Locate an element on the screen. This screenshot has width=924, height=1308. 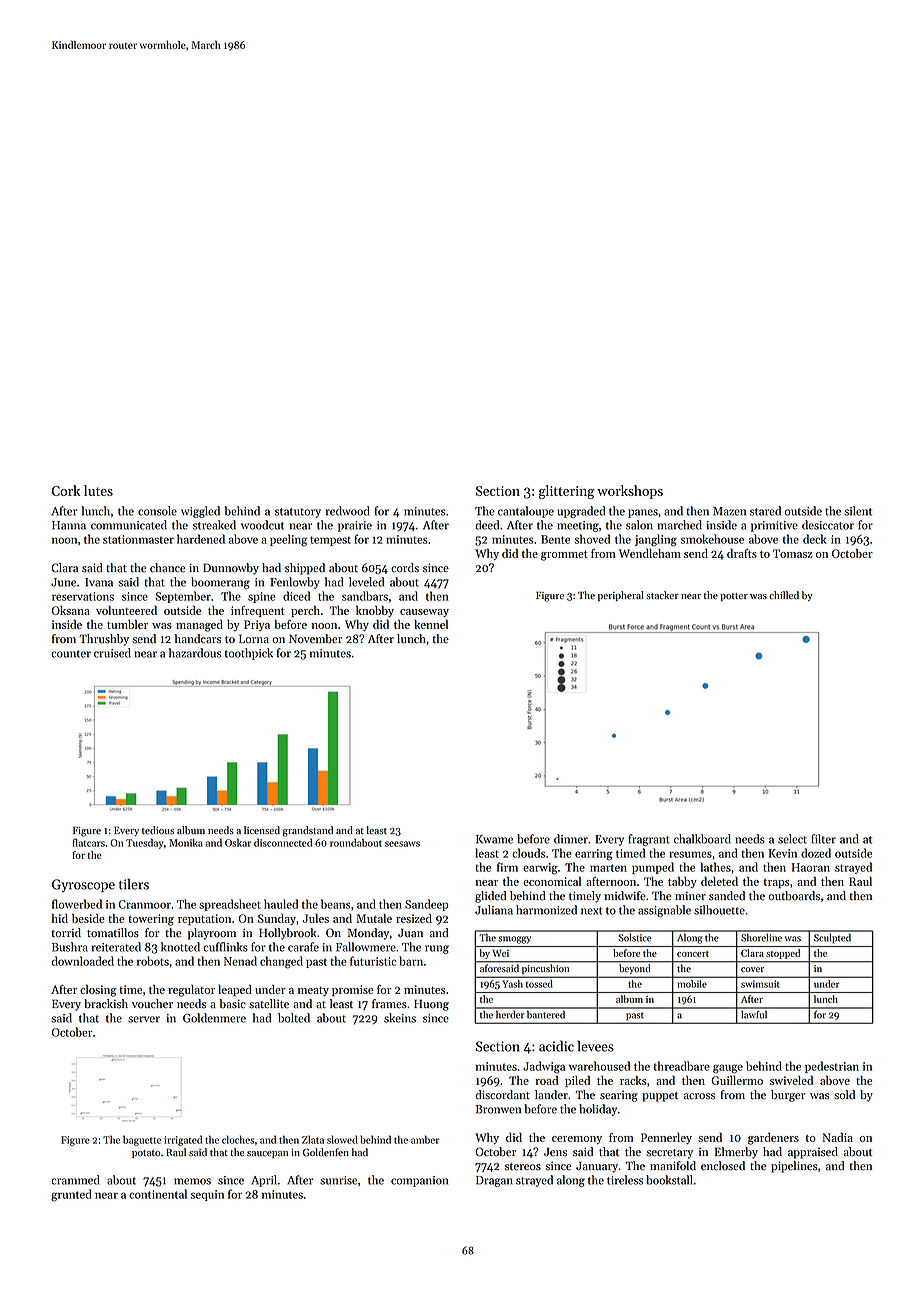
Goldenmere is located at coordinates (214, 1018).
